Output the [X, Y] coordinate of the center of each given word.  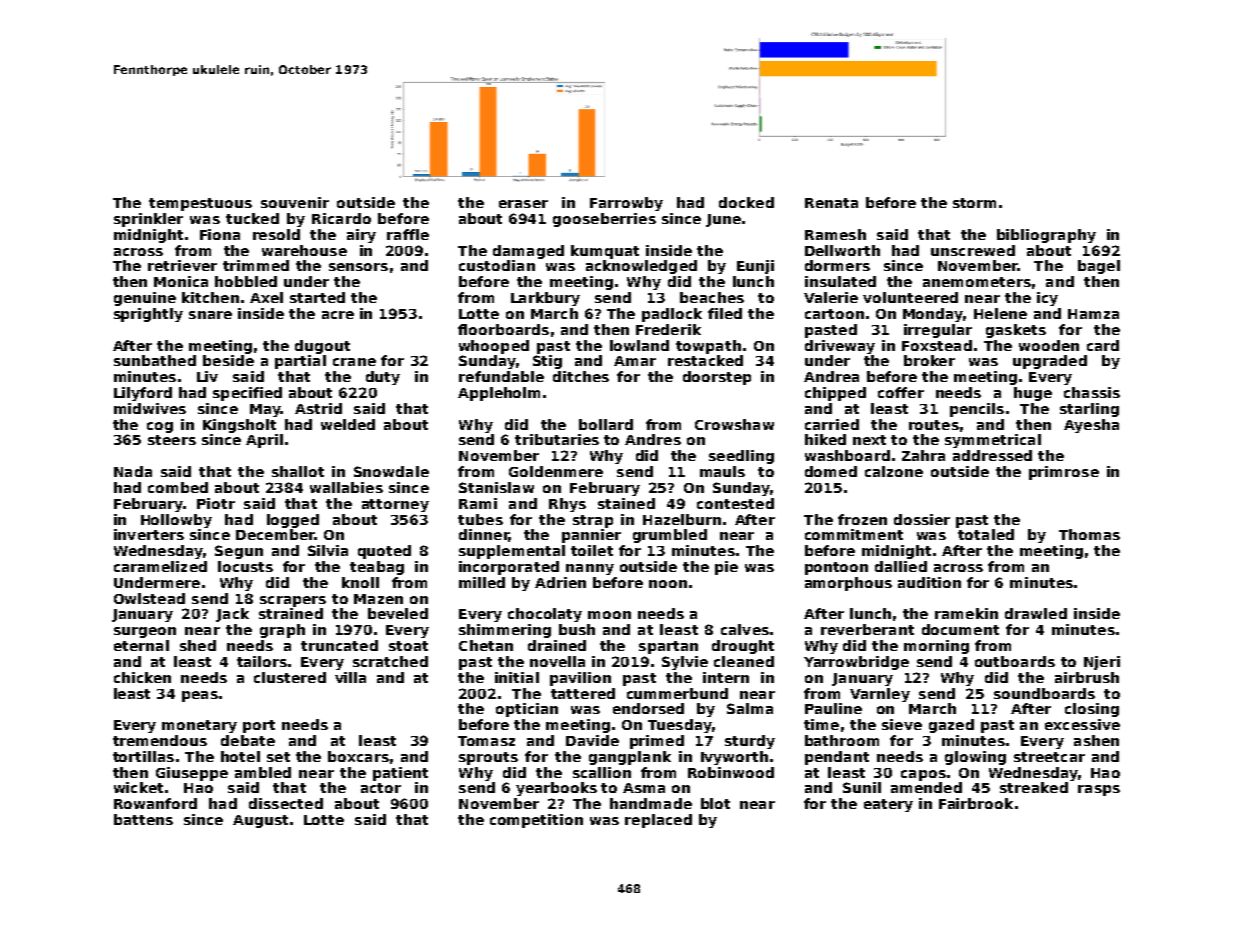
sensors [358, 267]
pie [726, 568]
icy [1047, 299]
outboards [1015, 661]
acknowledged [641, 267]
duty [383, 378]
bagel [1099, 267]
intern [726, 677]
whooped [494, 347]
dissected [286, 803]
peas [200, 696]
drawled [1036, 613]
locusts [245, 566]
